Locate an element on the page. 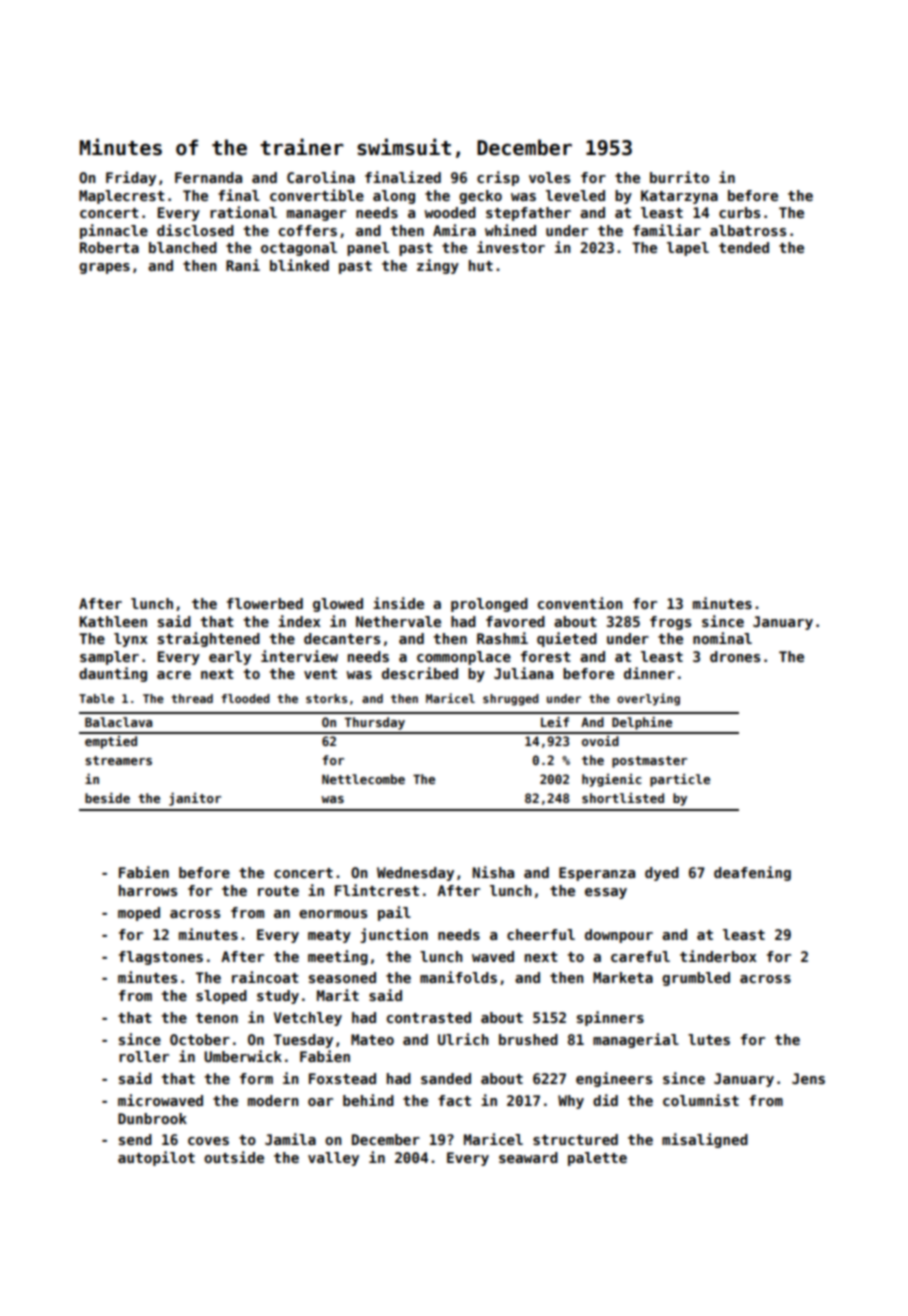 This image has width=908, height=1316. burrito is located at coordinates (679, 177).
